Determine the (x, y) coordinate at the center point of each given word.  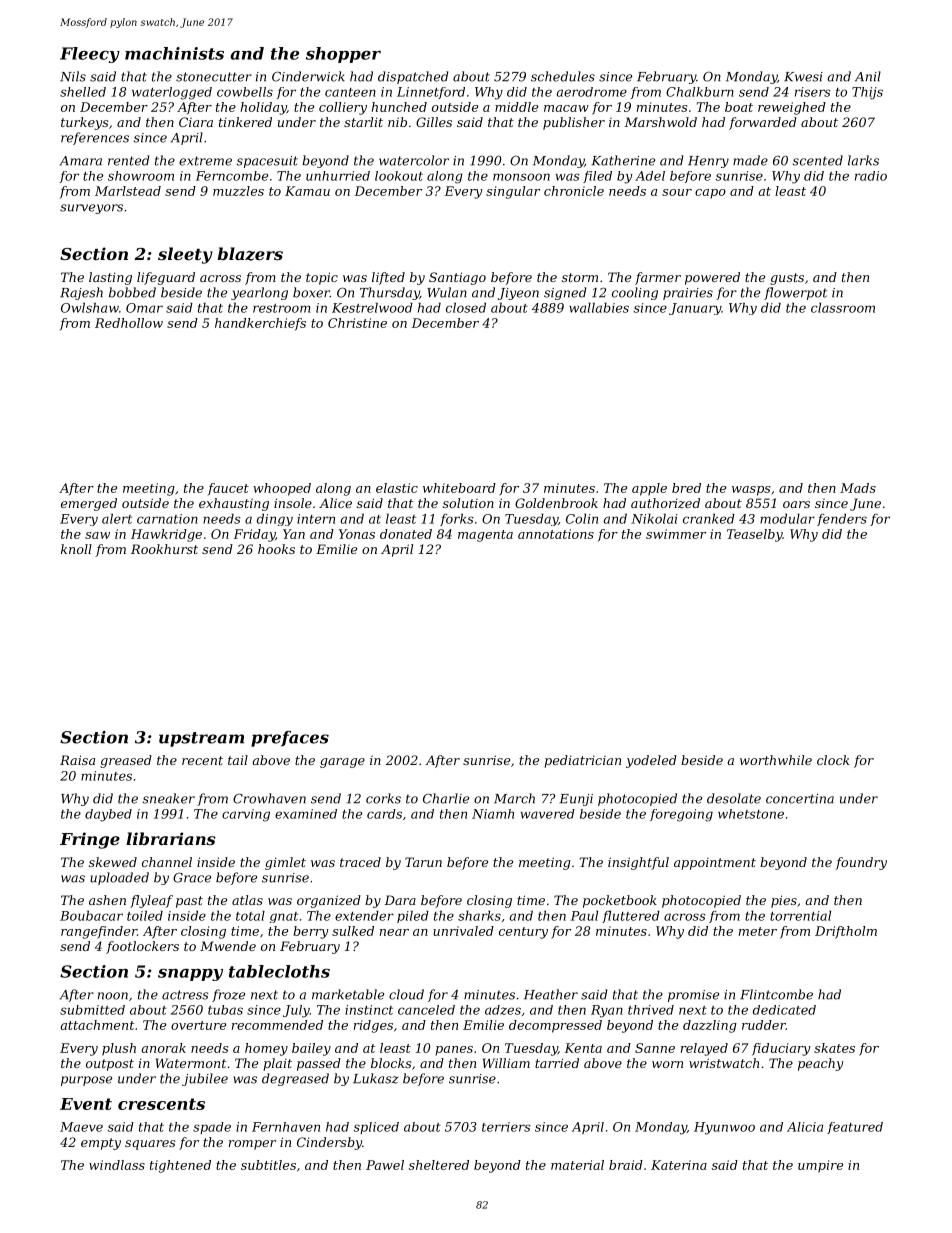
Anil (868, 76)
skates (834, 1048)
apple (649, 489)
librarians (171, 838)
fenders (842, 519)
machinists (174, 53)
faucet (228, 489)
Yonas (357, 534)
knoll (76, 549)
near (394, 932)
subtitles (268, 1165)
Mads (858, 488)
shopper (343, 55)
